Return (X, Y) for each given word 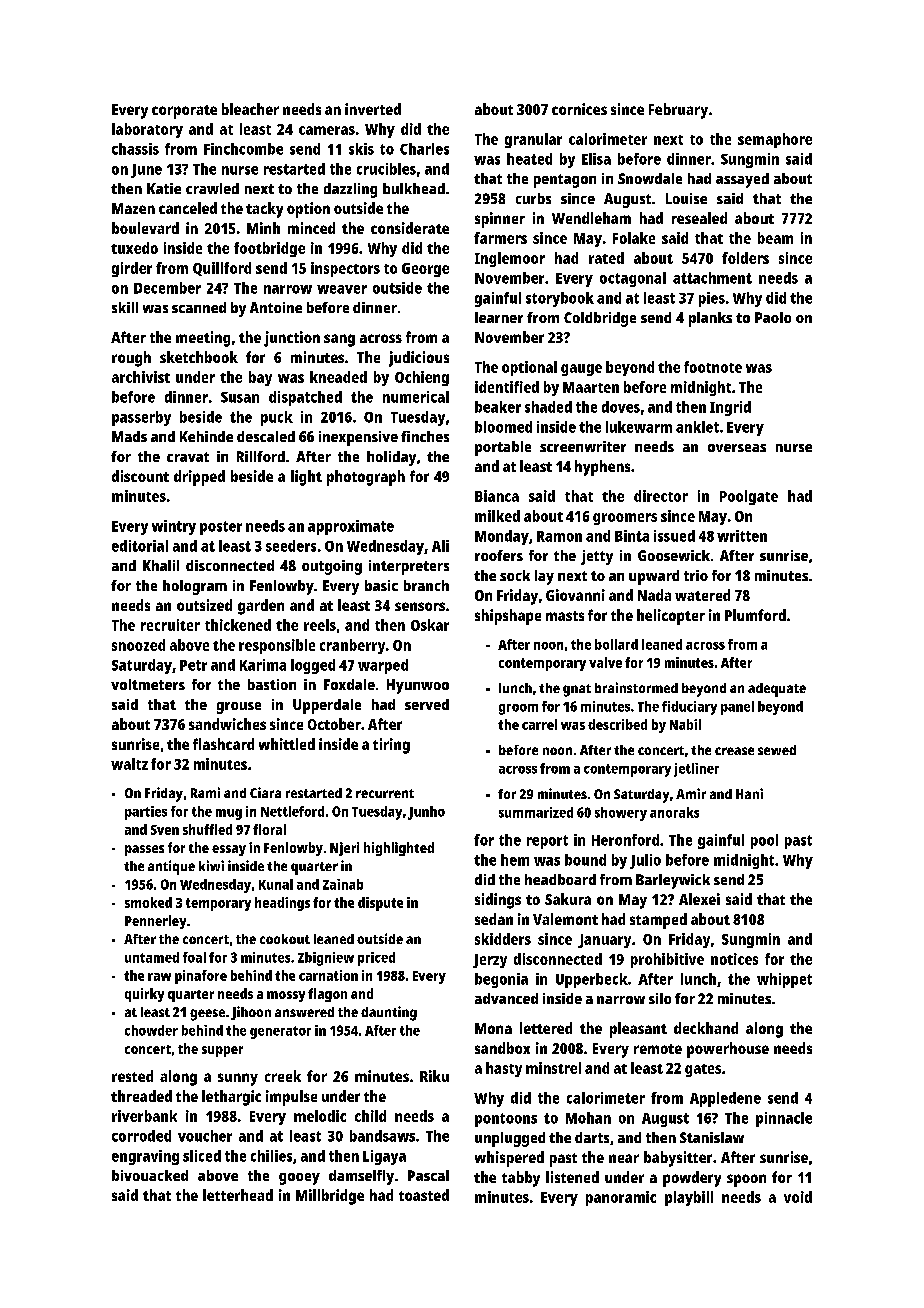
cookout (285, 939)
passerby (141, 418)
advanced (506, 998)
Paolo (773, 317)
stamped (658, 921)
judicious (419, 359)
